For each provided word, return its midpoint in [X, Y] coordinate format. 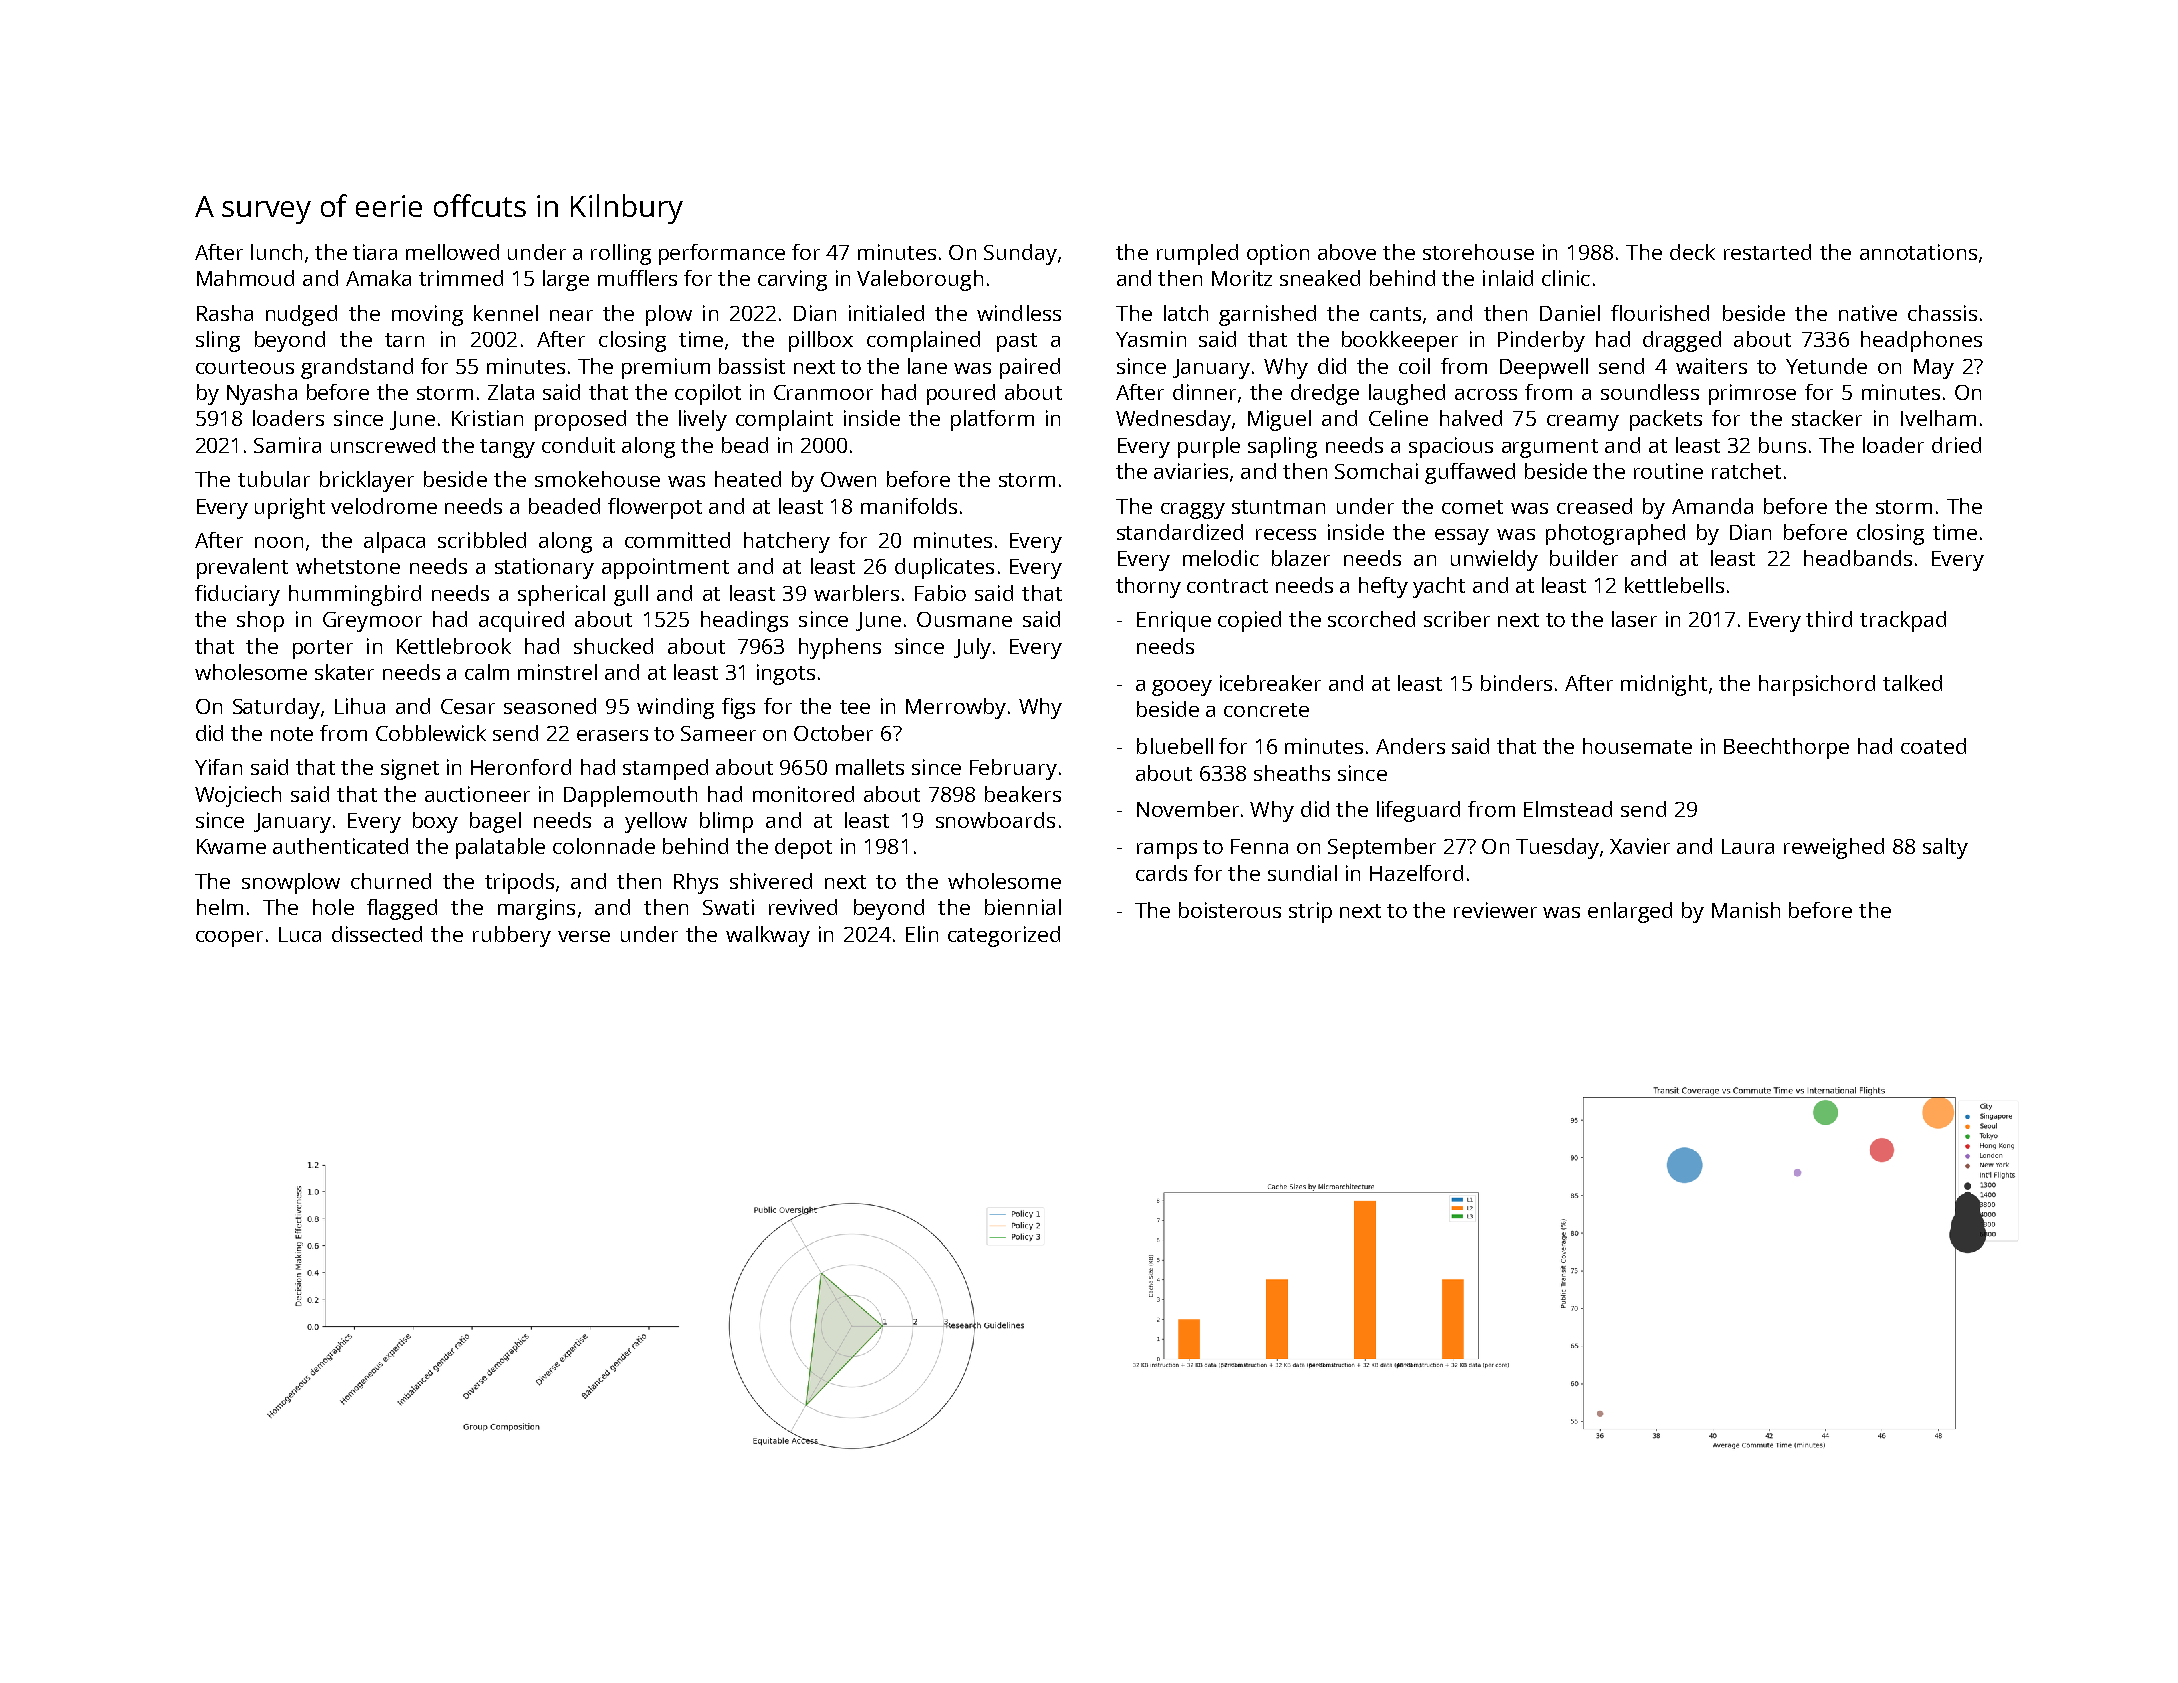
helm [220, 907]
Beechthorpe [1786, 748]
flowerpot [655, 508]
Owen [848, 479]
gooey [1182, 688]
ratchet [1746, 471]
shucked [613, 646]
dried [1956, 445]
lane [927, 366]
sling [218, 341]
